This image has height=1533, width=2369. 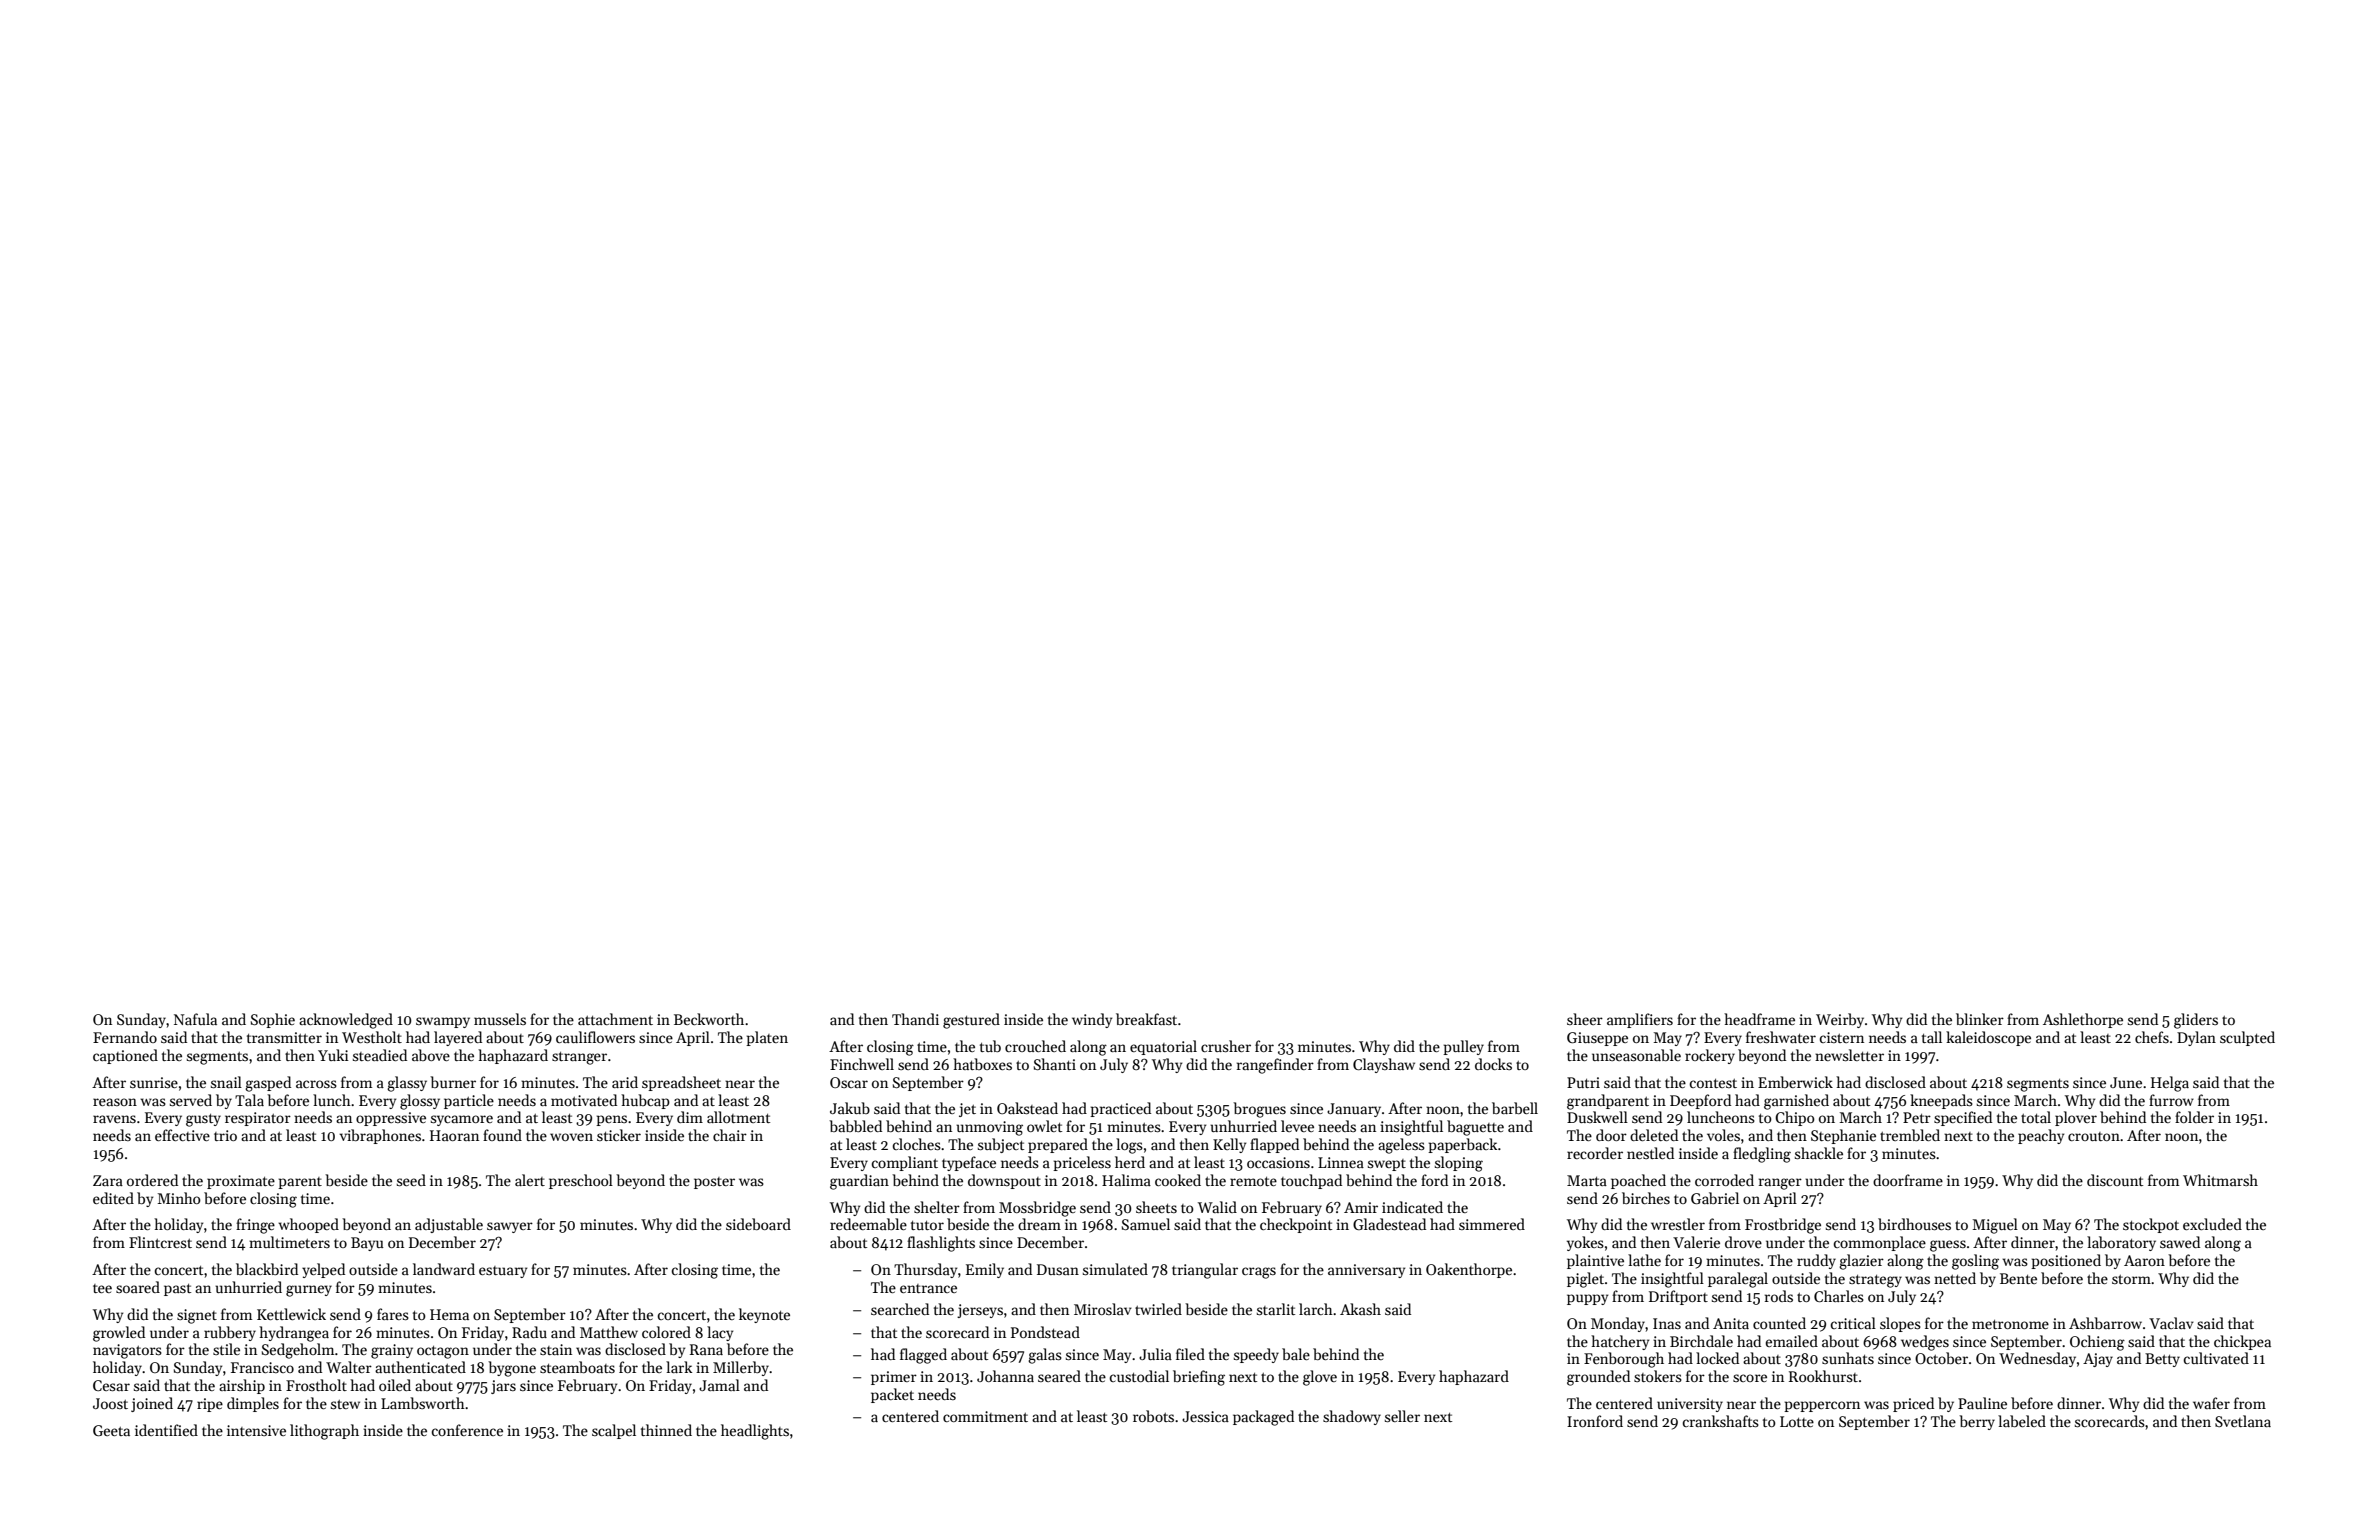 I want to click on blinker, so click(x=1980, y=1019).
